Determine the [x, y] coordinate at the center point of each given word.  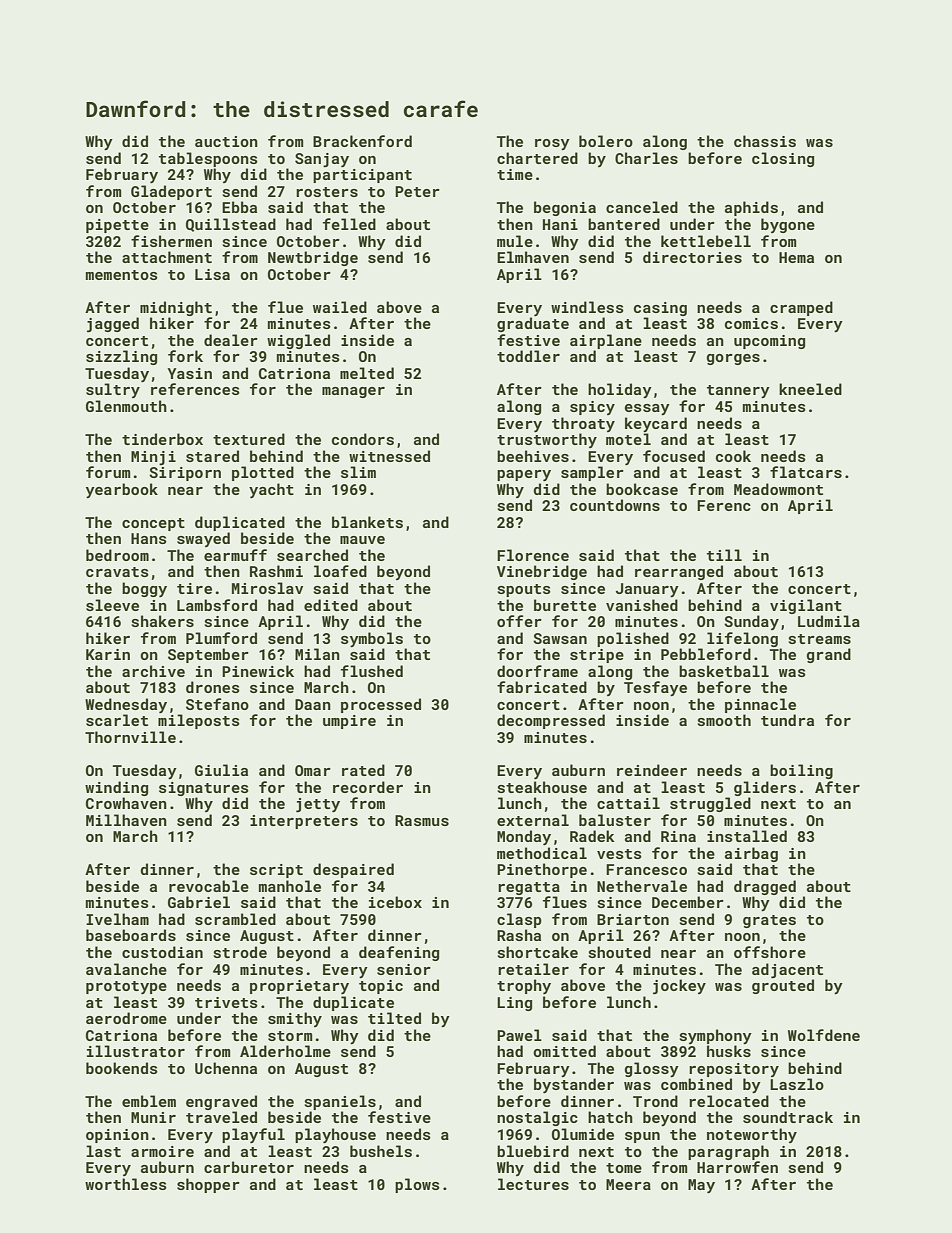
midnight [176, 308]
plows [417, 1185]
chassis [765, 141]
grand [829, 655]
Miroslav [267, 588]
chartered [537, 158]
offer [519, 621]
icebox [395, 902]
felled [349, 224]
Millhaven [126, 820]
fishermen [171, 241]
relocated [729, 1101]
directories [692, 257]
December [688, 902]
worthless [126, 1184]
